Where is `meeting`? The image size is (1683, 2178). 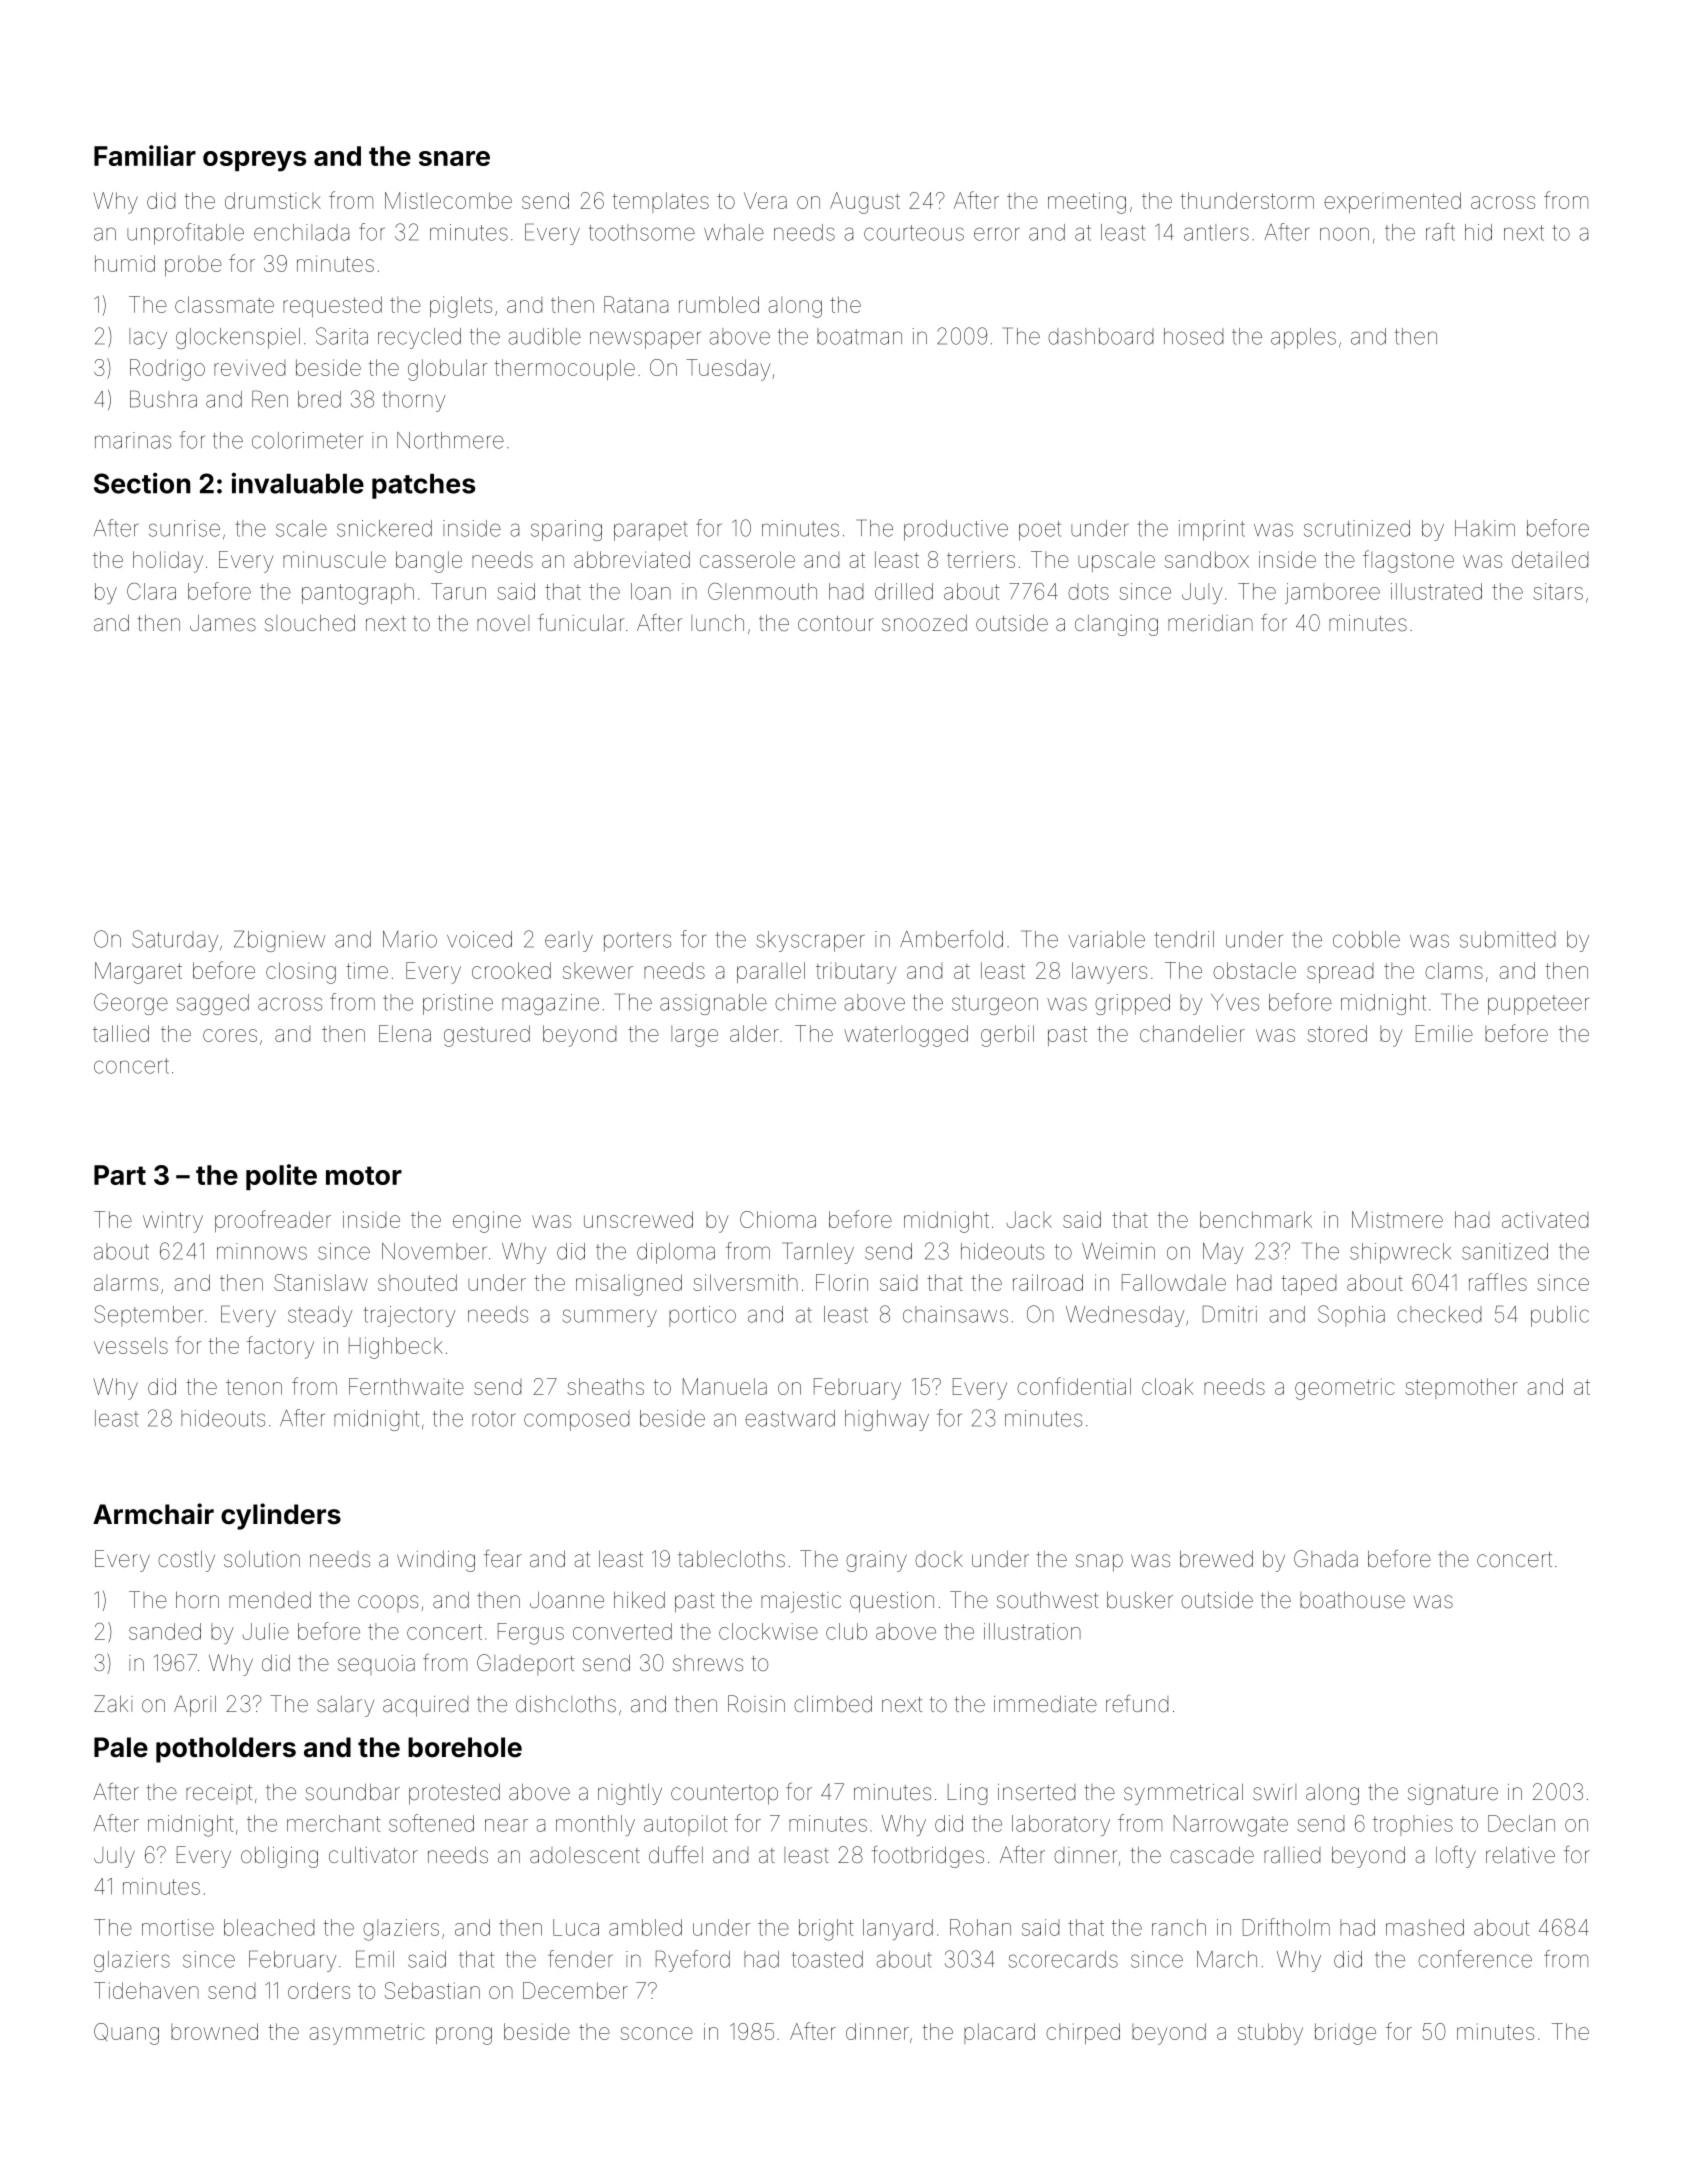
meeting is located at coordinates (1087, 203).
